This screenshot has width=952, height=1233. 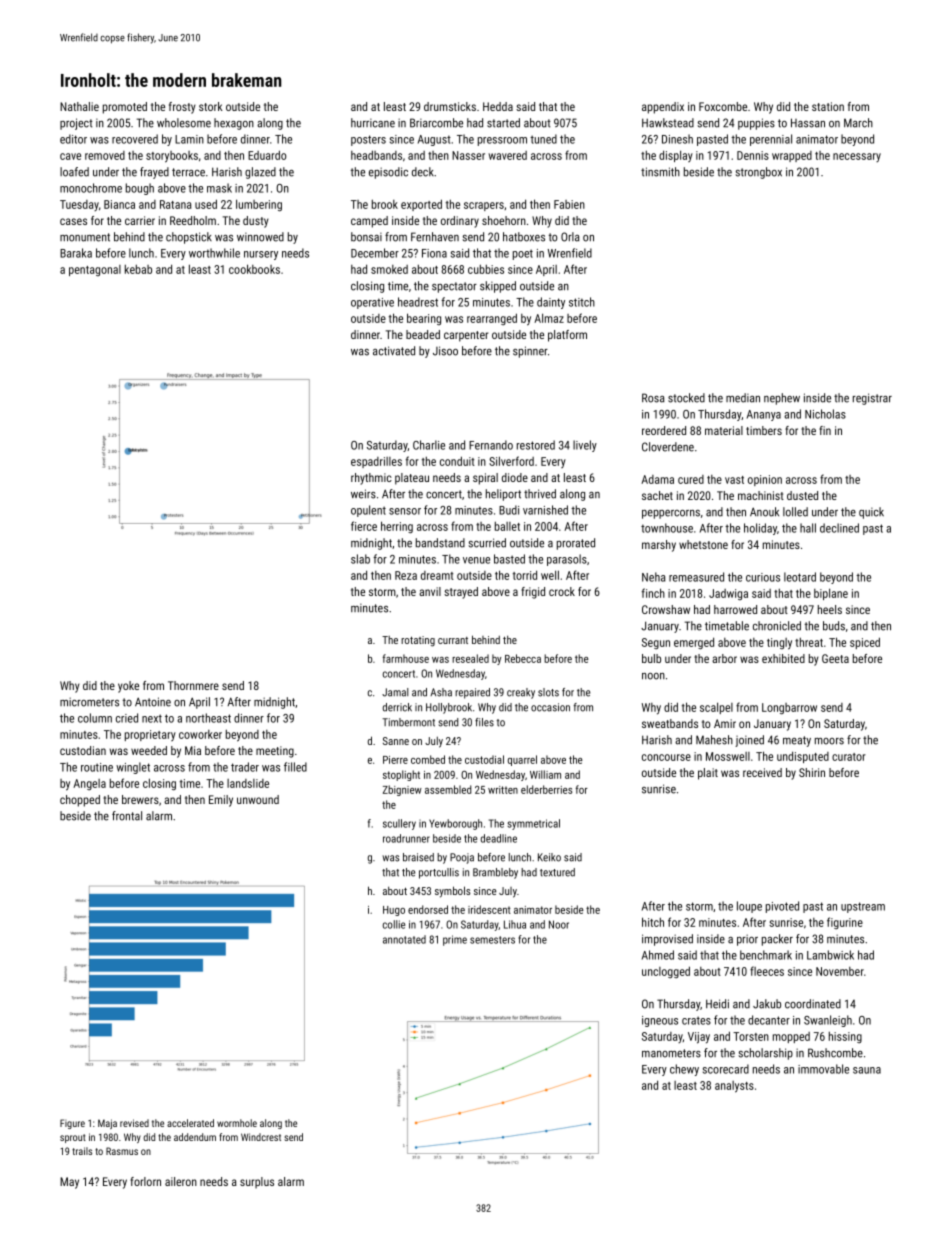 I want to click on registrar, so click(x=872, y=399).
